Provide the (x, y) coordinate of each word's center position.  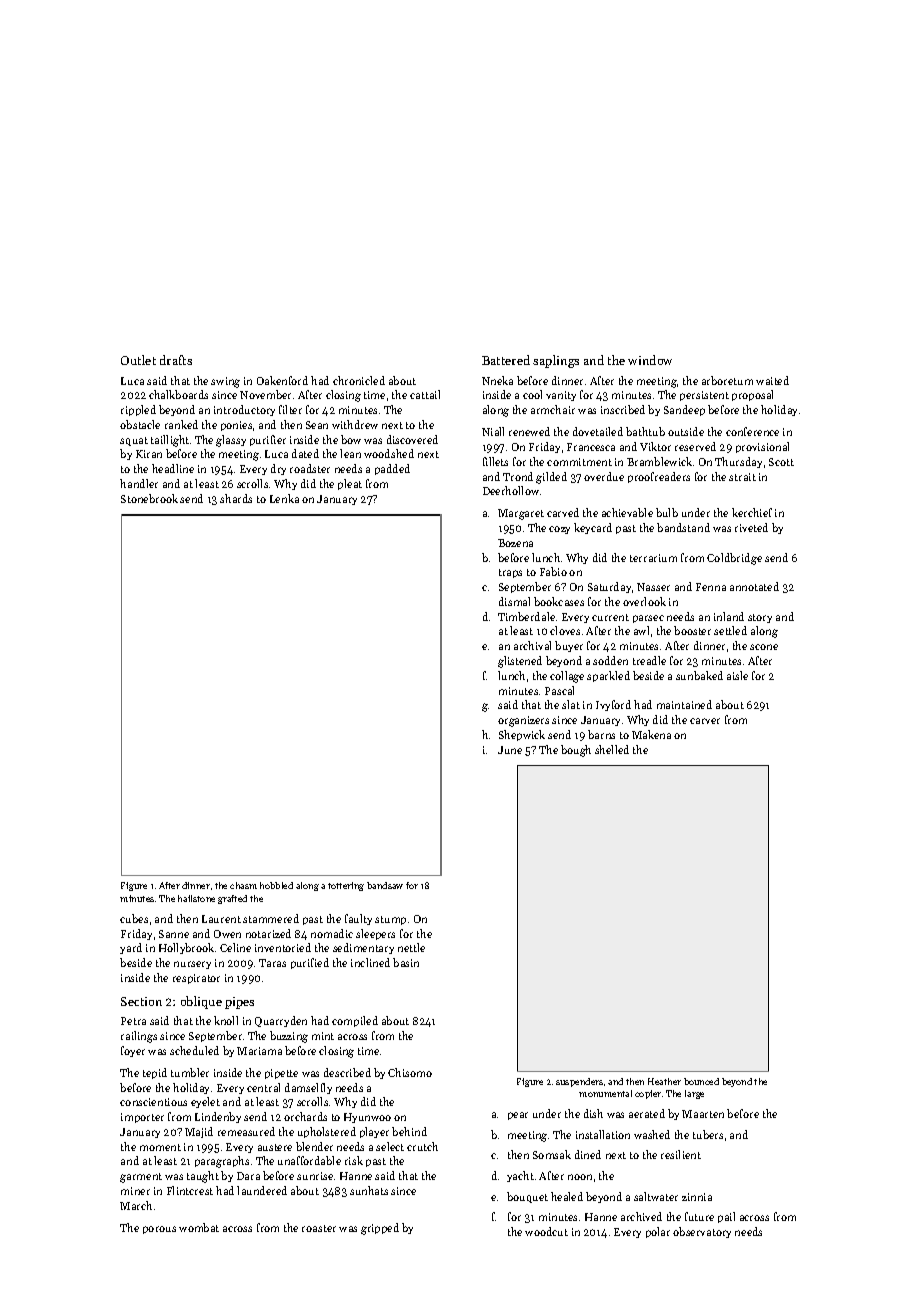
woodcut (546, 1231)
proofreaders (659, 477)
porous (159, 1230)
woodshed (389, 453)
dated (305, 453)
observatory (702, 1232)
